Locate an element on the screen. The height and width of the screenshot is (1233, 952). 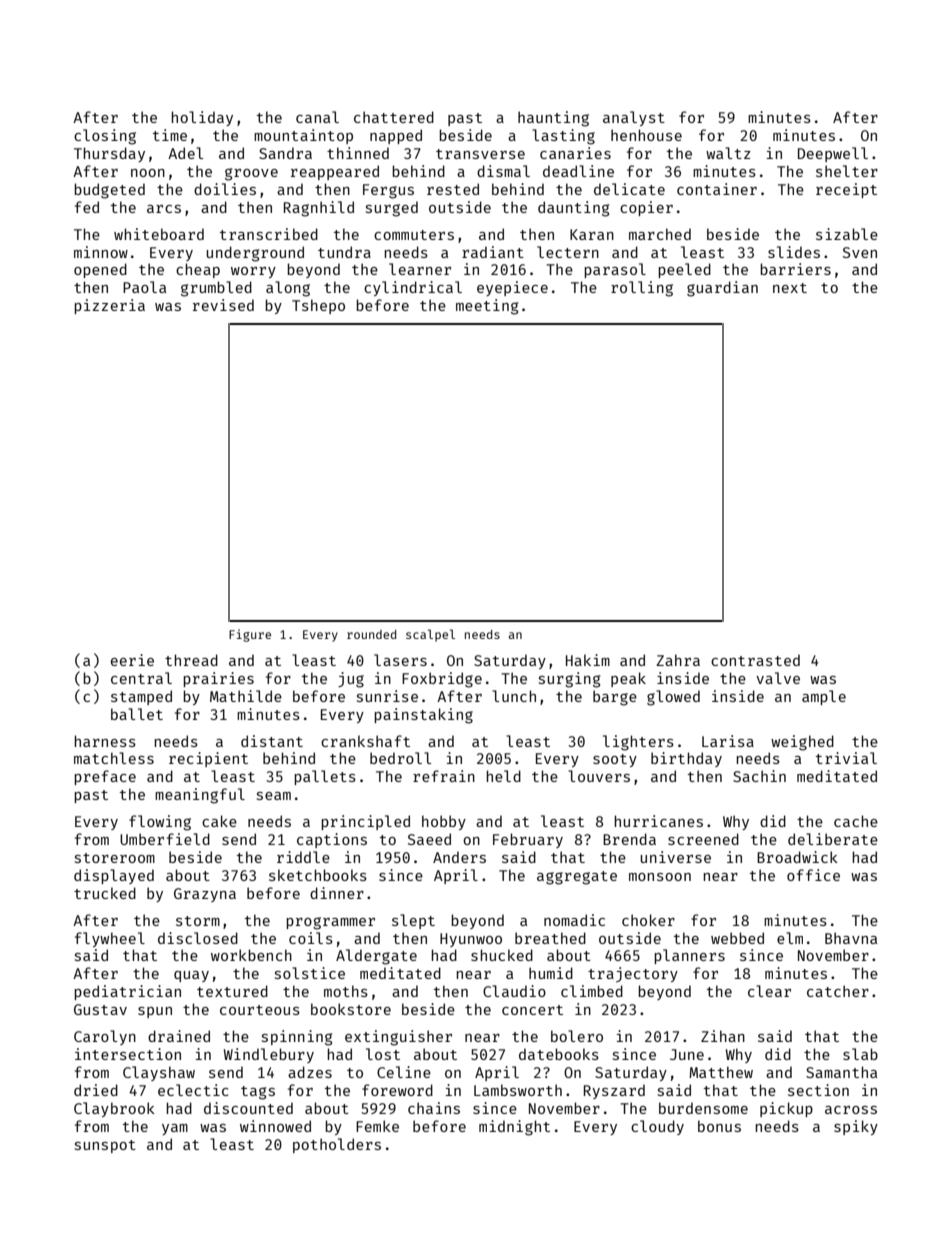
minnow is located at coordinates (101, 252).
